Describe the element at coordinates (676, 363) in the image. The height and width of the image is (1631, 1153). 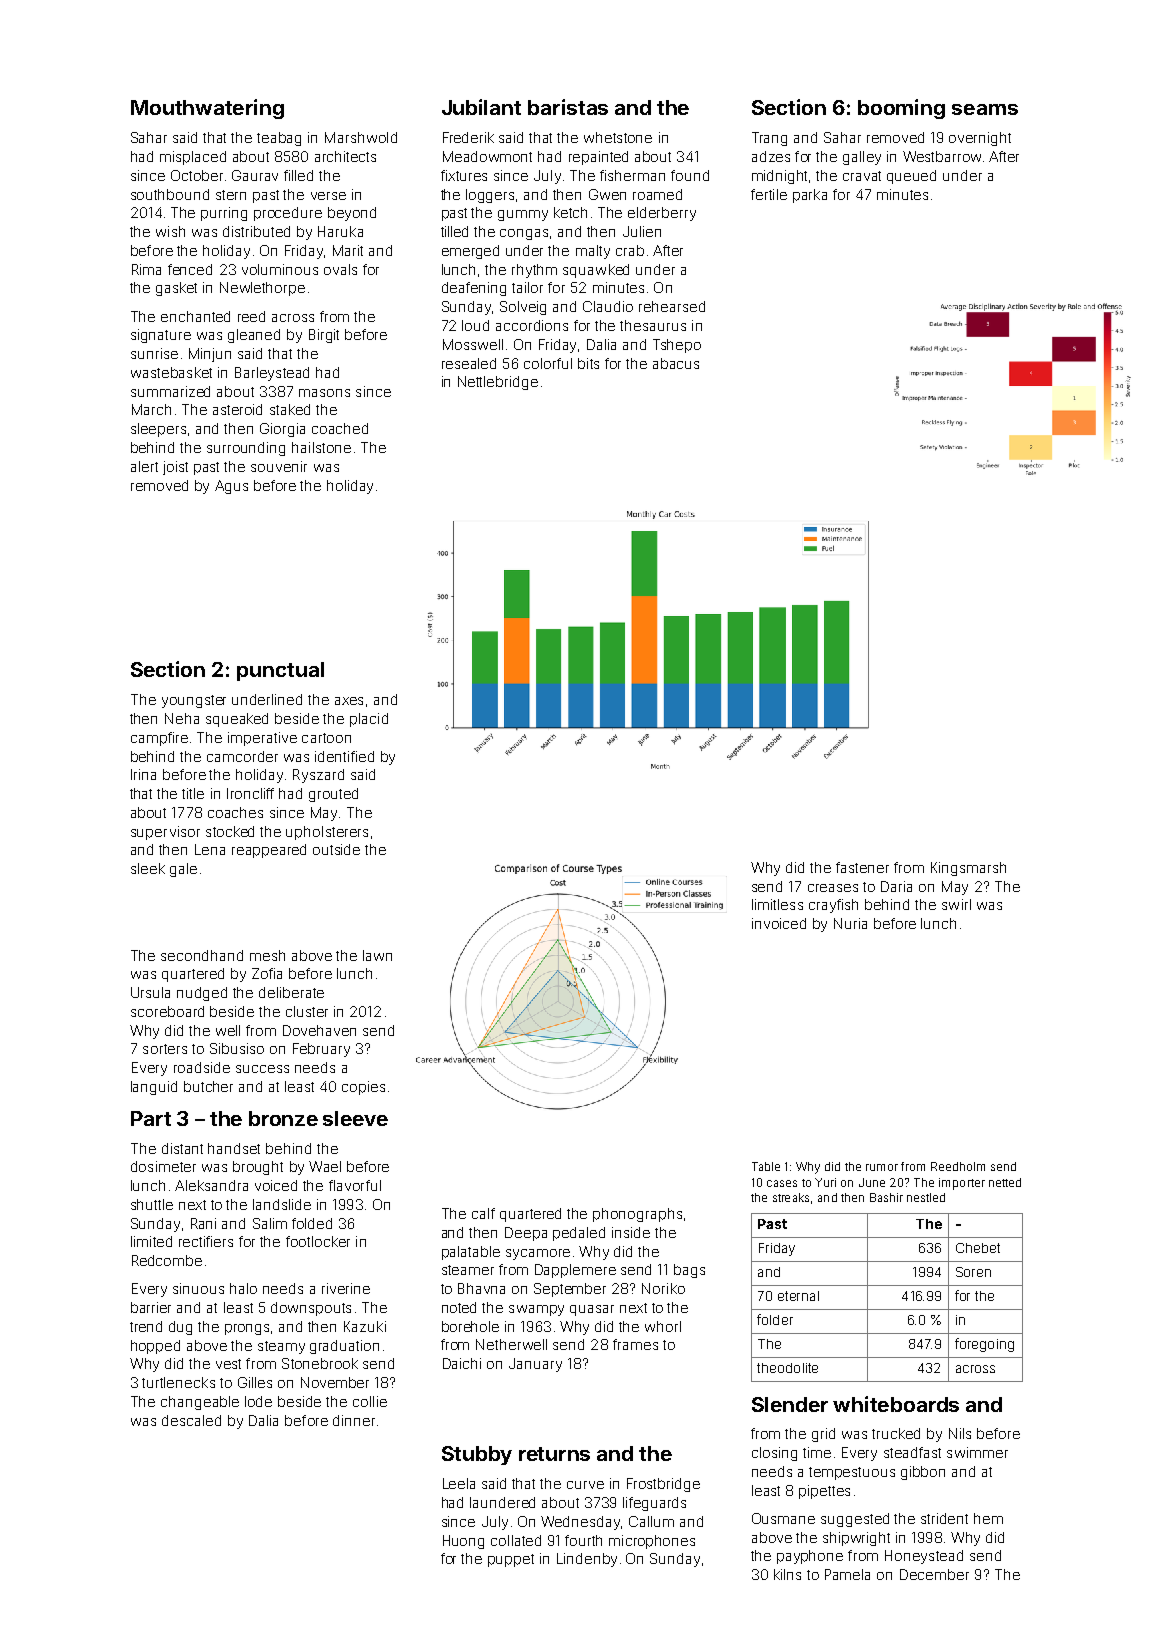
I see `abacus` at that location.
